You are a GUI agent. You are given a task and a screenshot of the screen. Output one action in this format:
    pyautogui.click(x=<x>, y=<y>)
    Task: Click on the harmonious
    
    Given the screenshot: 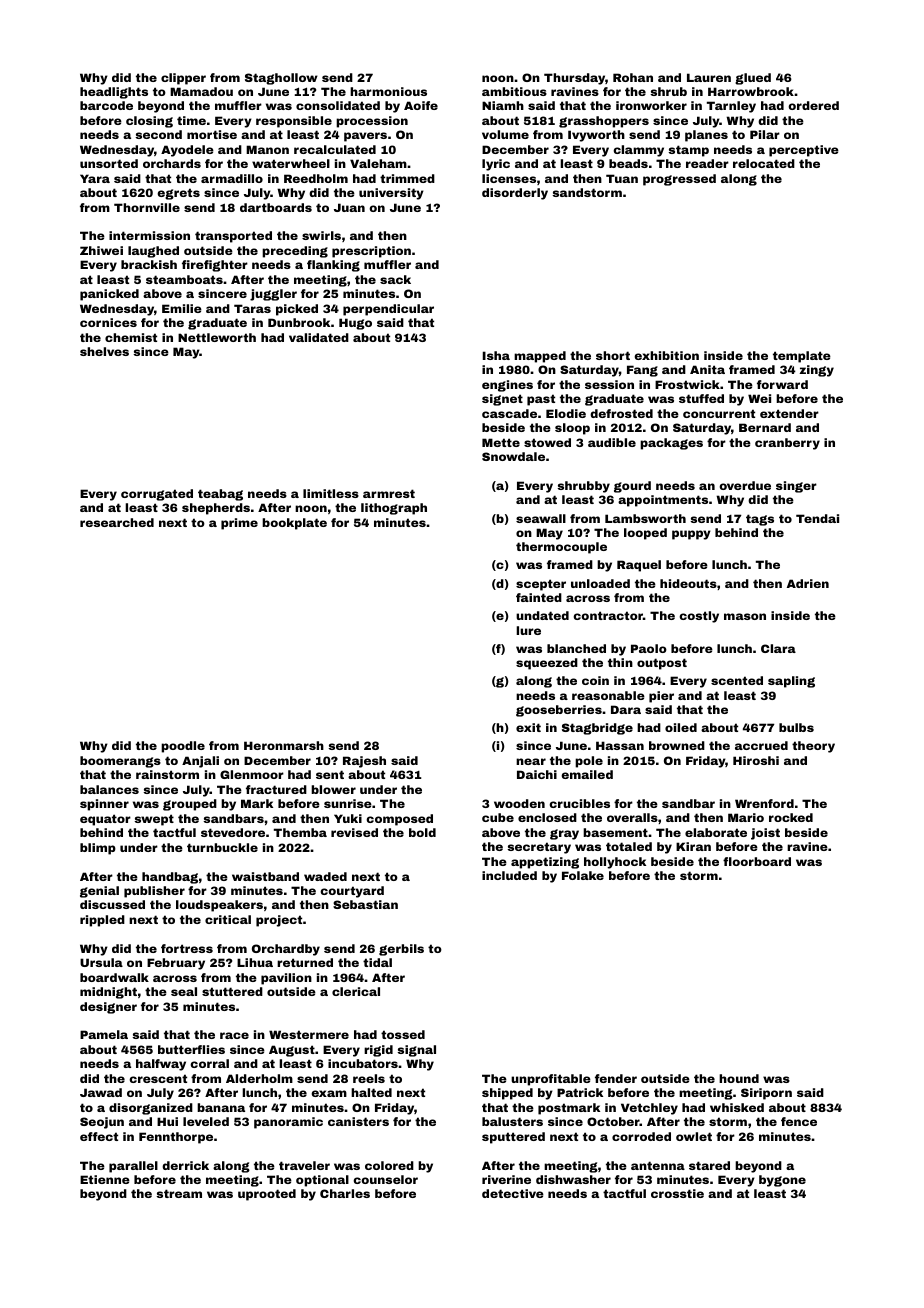 What is the action you would take?
    pyautogui.click(x=388, y=91)
